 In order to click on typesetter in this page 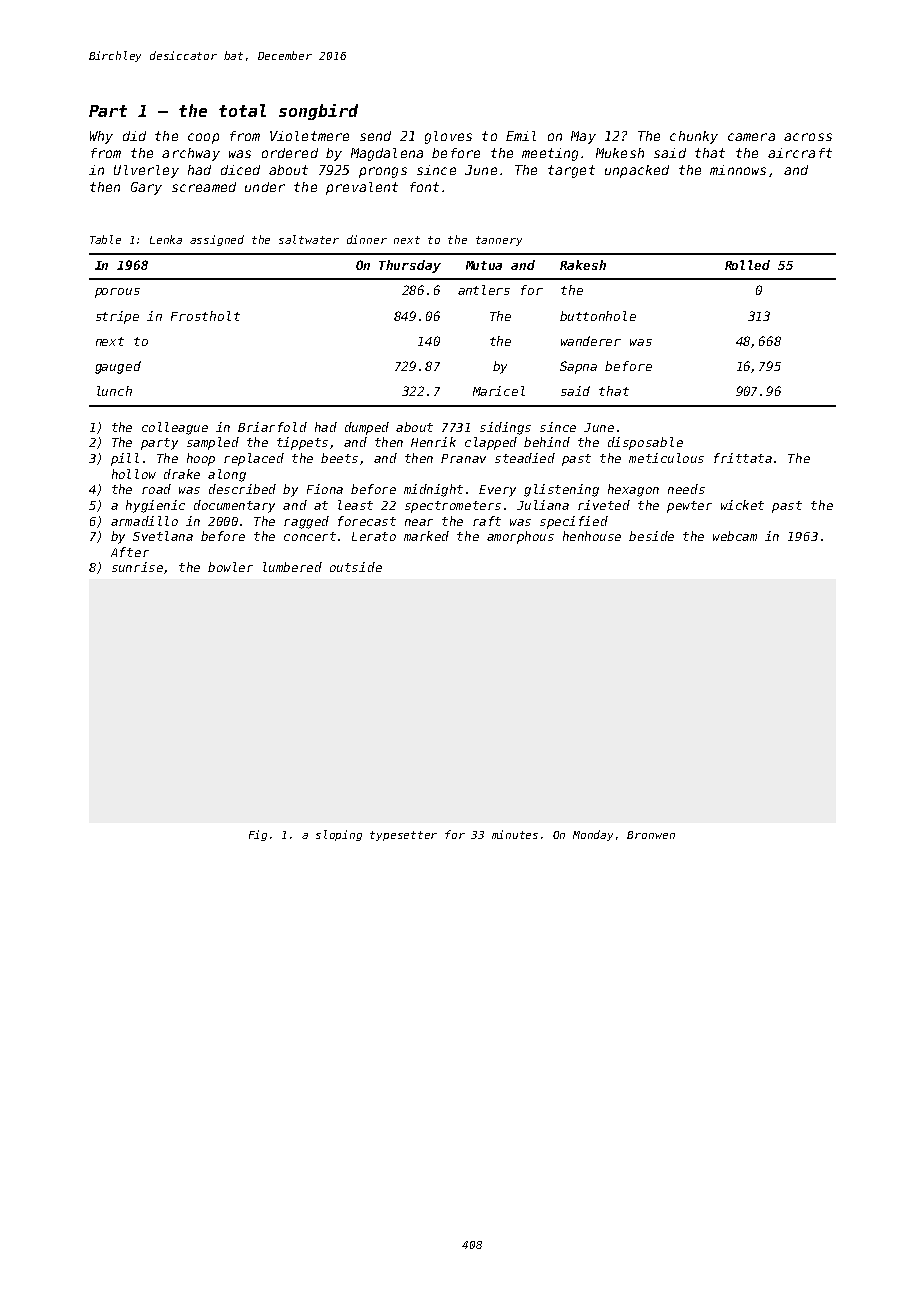, I will do `click(403, 836)`.
